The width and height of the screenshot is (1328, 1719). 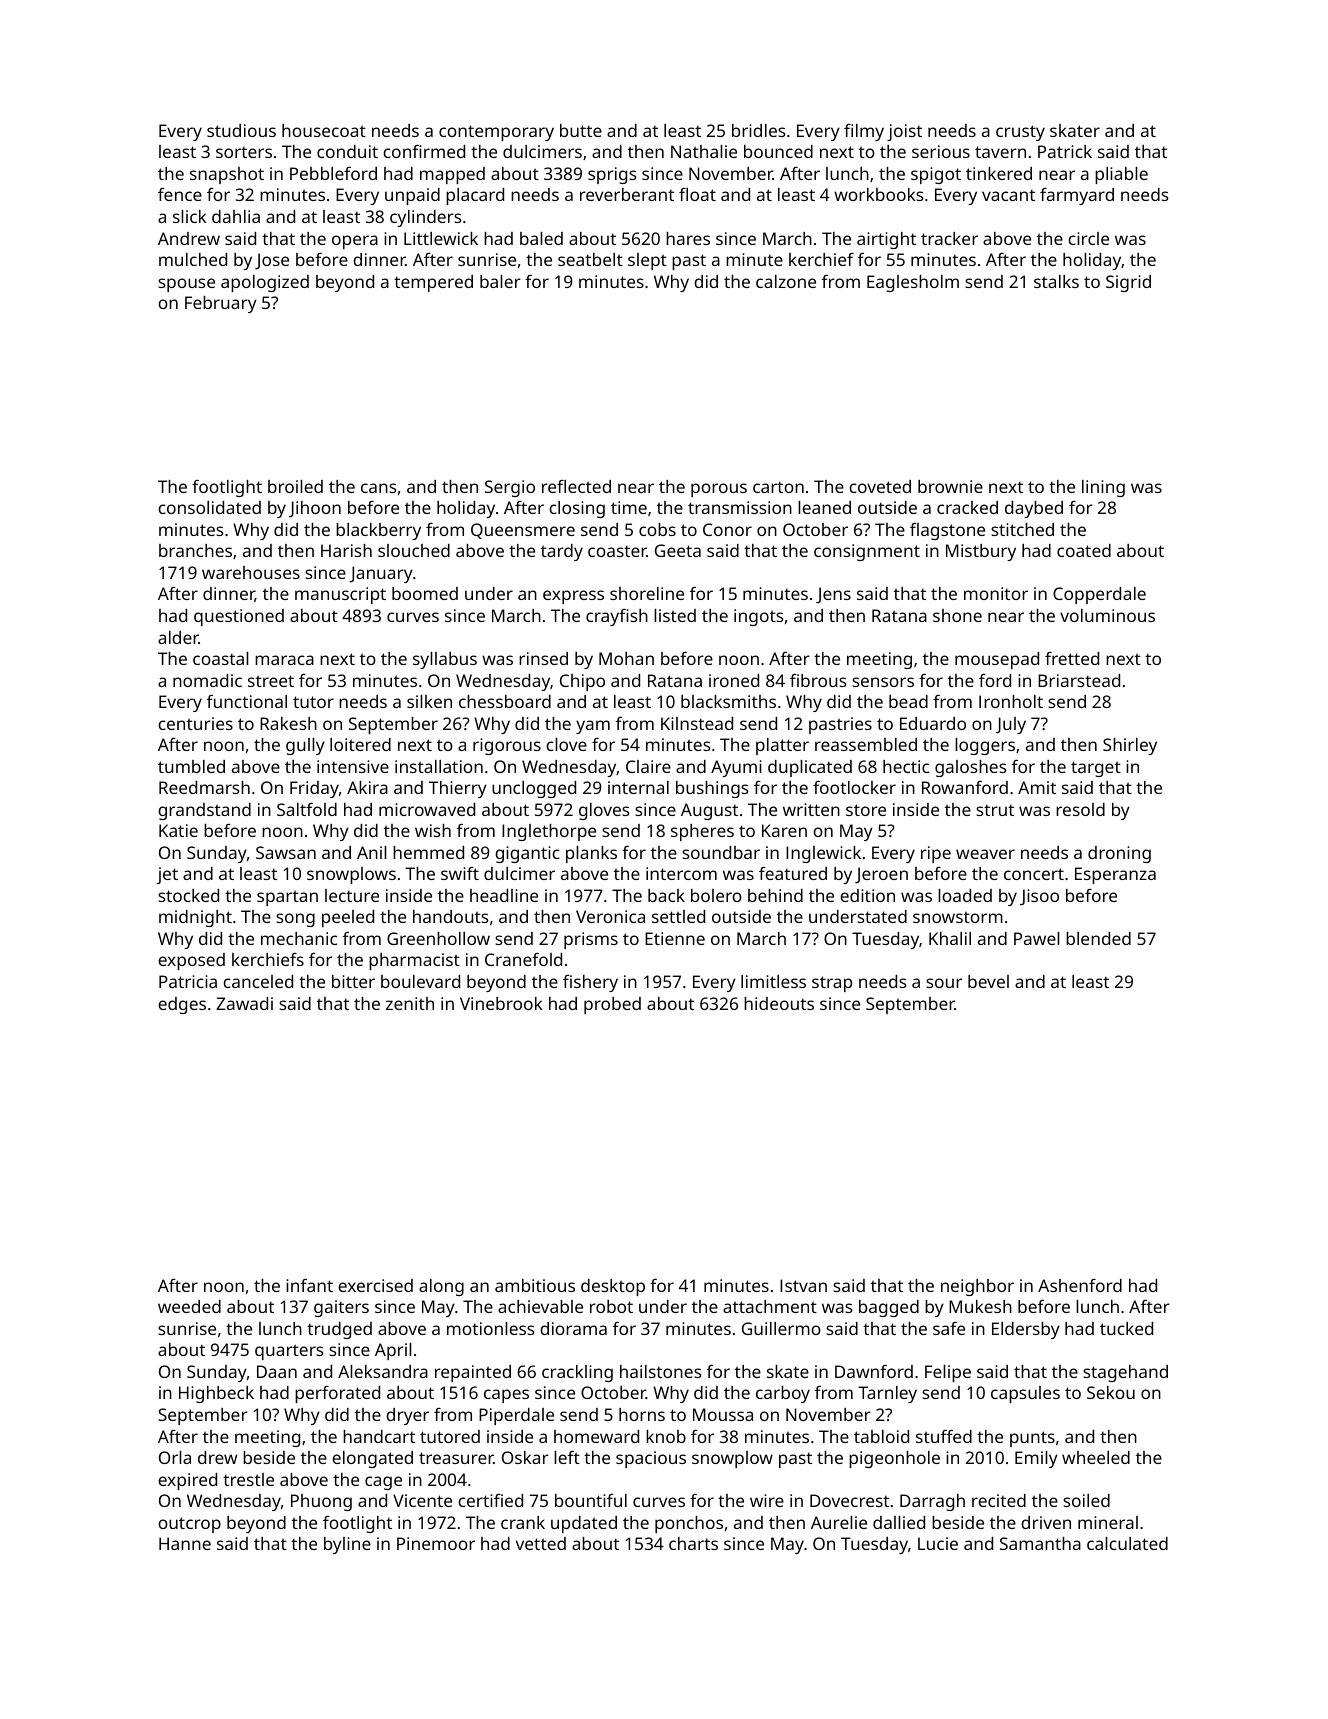 What do you see at coordinates (1084, 550) in the screenshot?
I see `coated` at bounding box center [1084, 550].
